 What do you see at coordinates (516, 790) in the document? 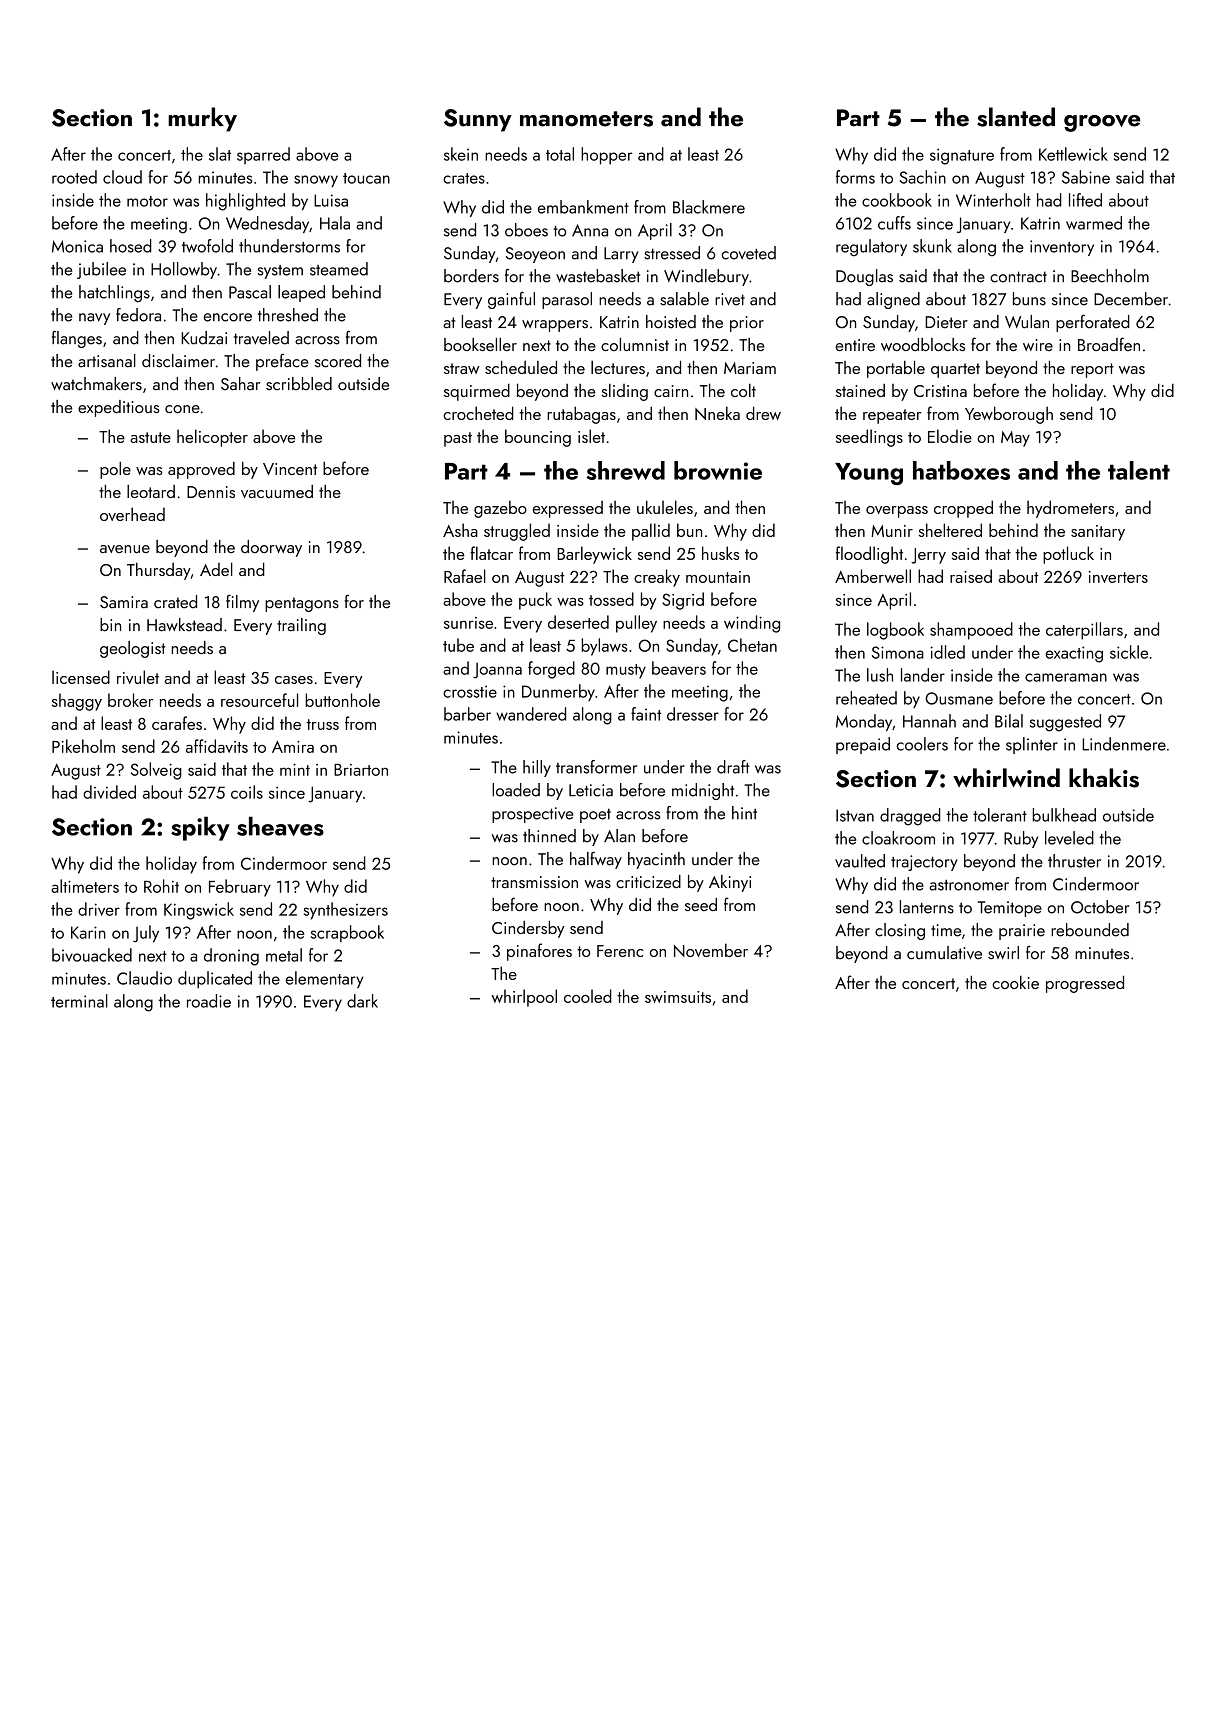
I see `loaded` at bounding box center [516, 790].
